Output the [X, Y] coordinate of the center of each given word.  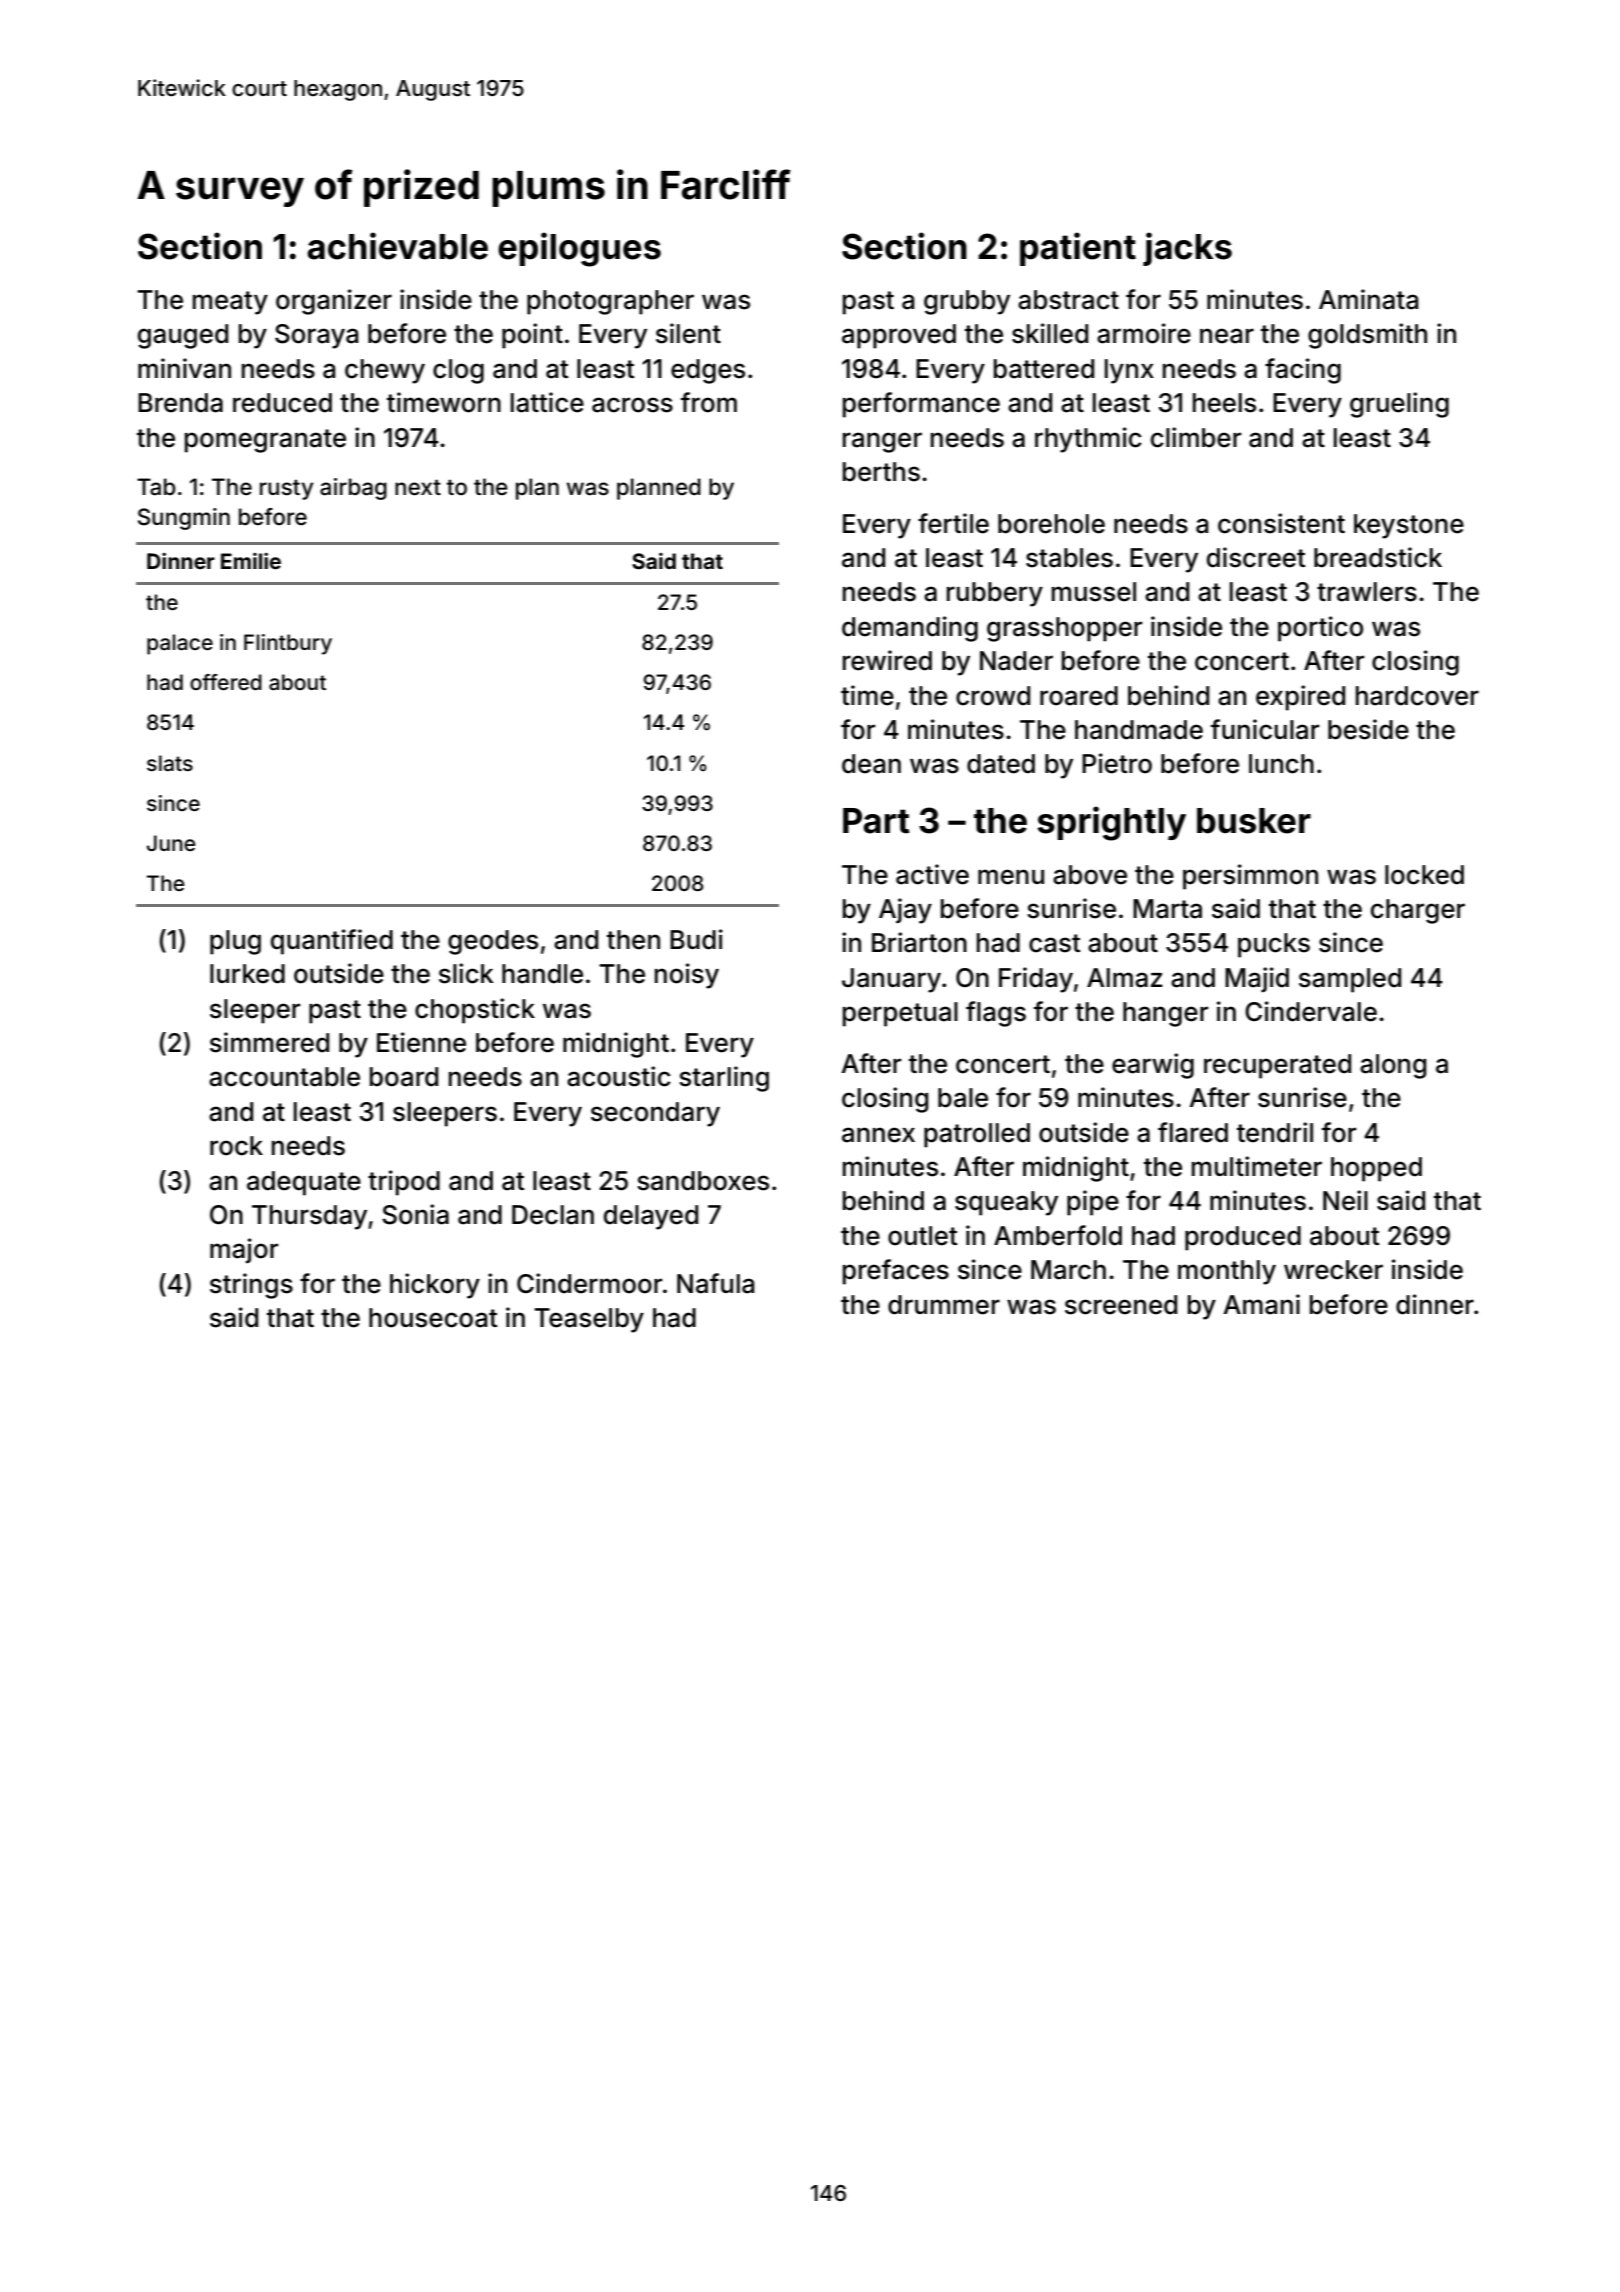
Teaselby [589, 1320]
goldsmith [1367, 336]
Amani [1261, 1304]
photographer [610, 302]
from [709, 402]
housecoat [433, 1318]
